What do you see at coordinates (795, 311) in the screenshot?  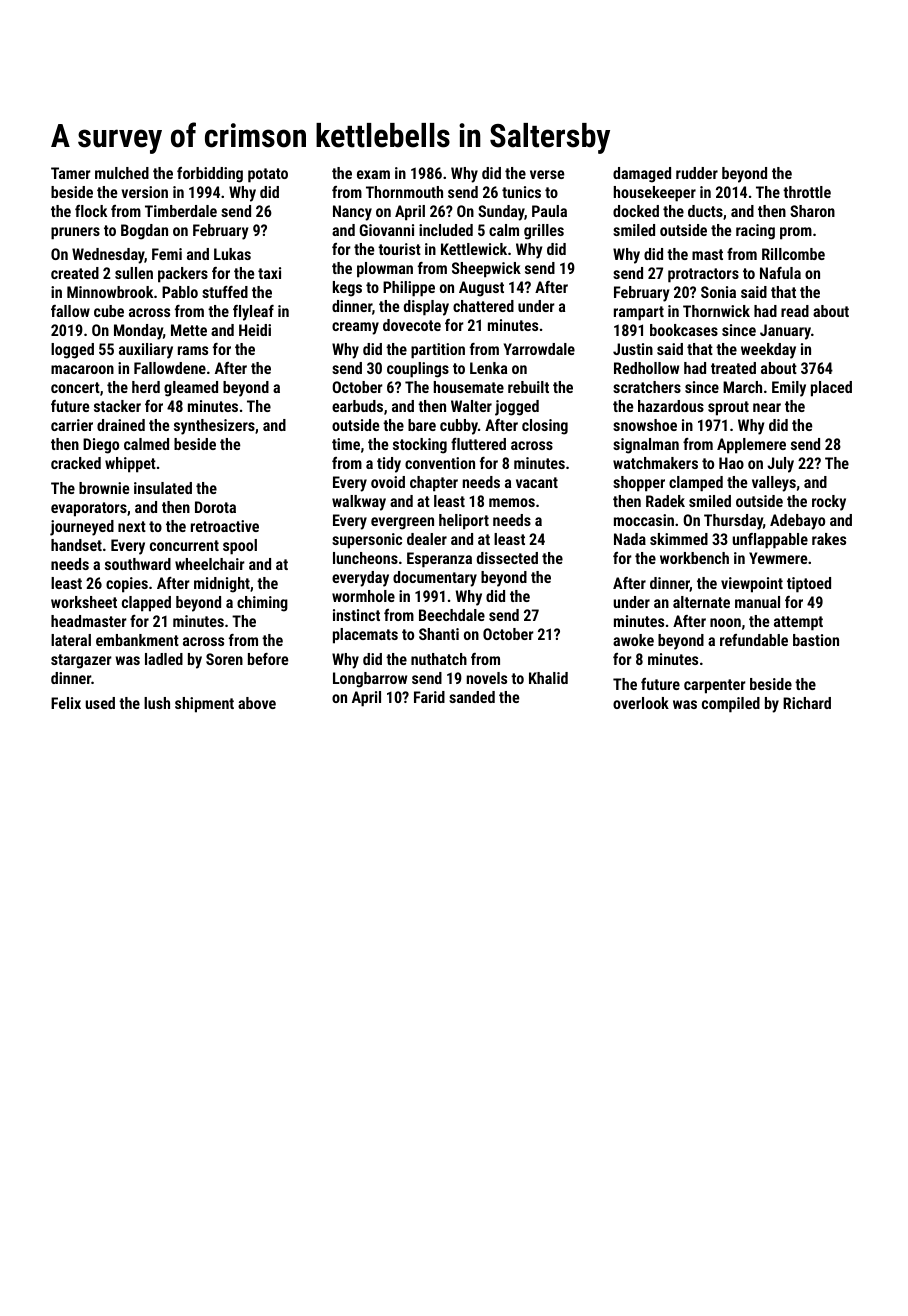 I see `read` at bounding box center [795, 311].
